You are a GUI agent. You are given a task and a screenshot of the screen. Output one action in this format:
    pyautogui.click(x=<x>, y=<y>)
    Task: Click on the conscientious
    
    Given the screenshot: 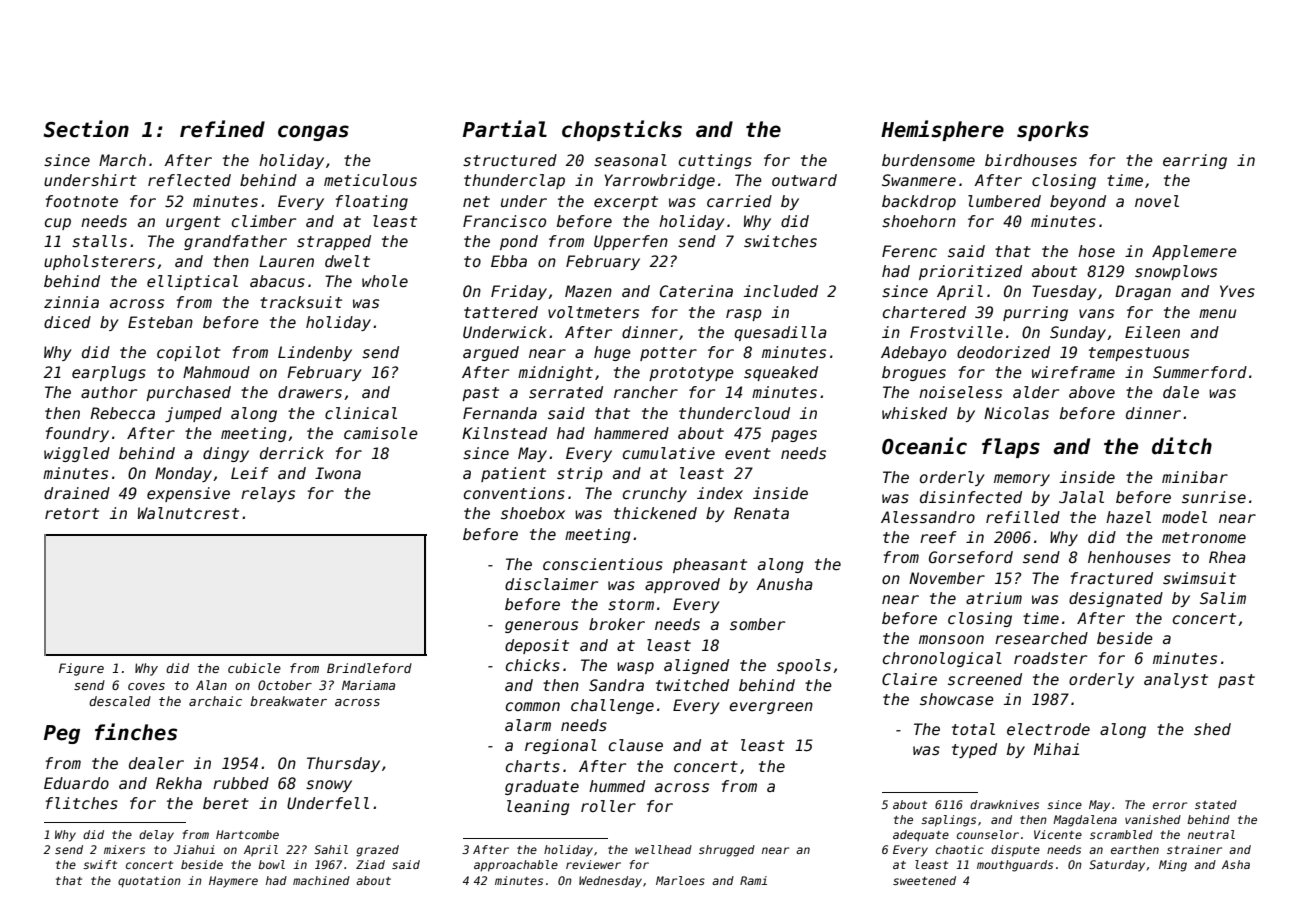 What is the action you would take?
    pyautogui.click(x=603, y=564)
